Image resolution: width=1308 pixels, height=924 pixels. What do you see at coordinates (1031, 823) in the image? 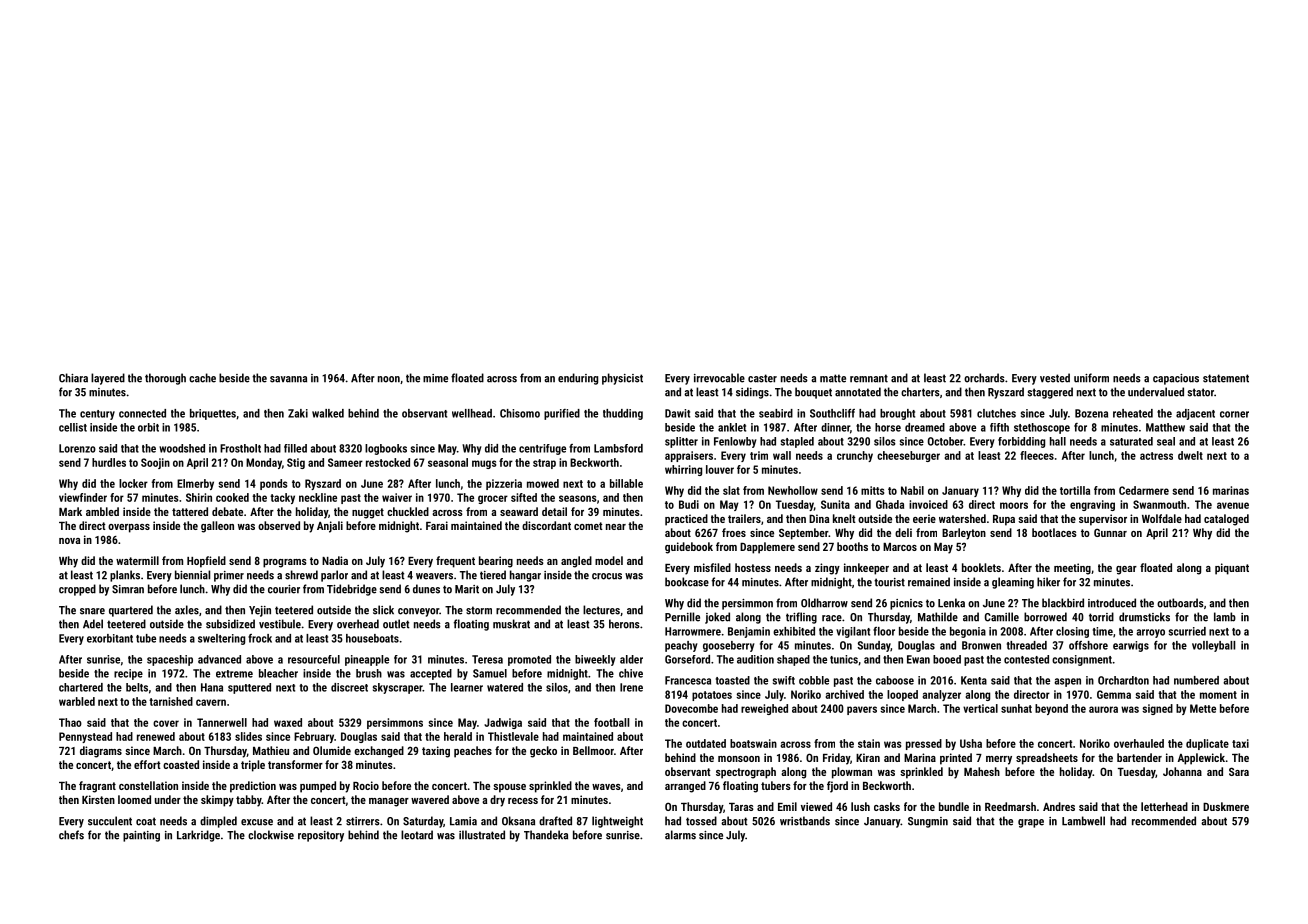
I see `grape` at bounding box center [1031, 823].
